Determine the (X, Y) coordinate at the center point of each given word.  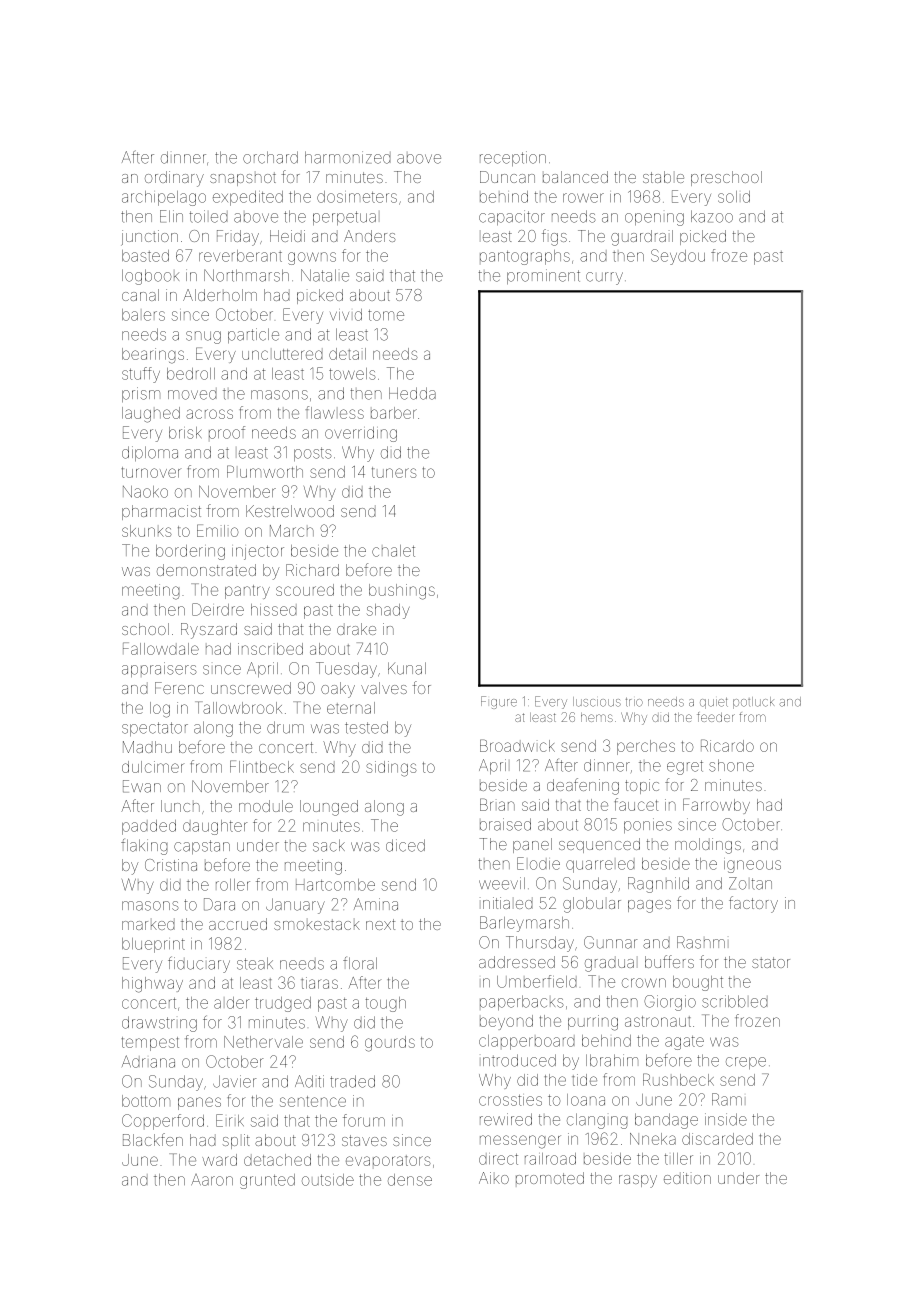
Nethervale (263, 1042)
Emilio (218, 530)
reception (513, 158)
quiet (714, 703)
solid (734, 197)
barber (394, 413)
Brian (497, 804)
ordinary (174, 179)
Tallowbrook (238, 707)
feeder (716, 717)
